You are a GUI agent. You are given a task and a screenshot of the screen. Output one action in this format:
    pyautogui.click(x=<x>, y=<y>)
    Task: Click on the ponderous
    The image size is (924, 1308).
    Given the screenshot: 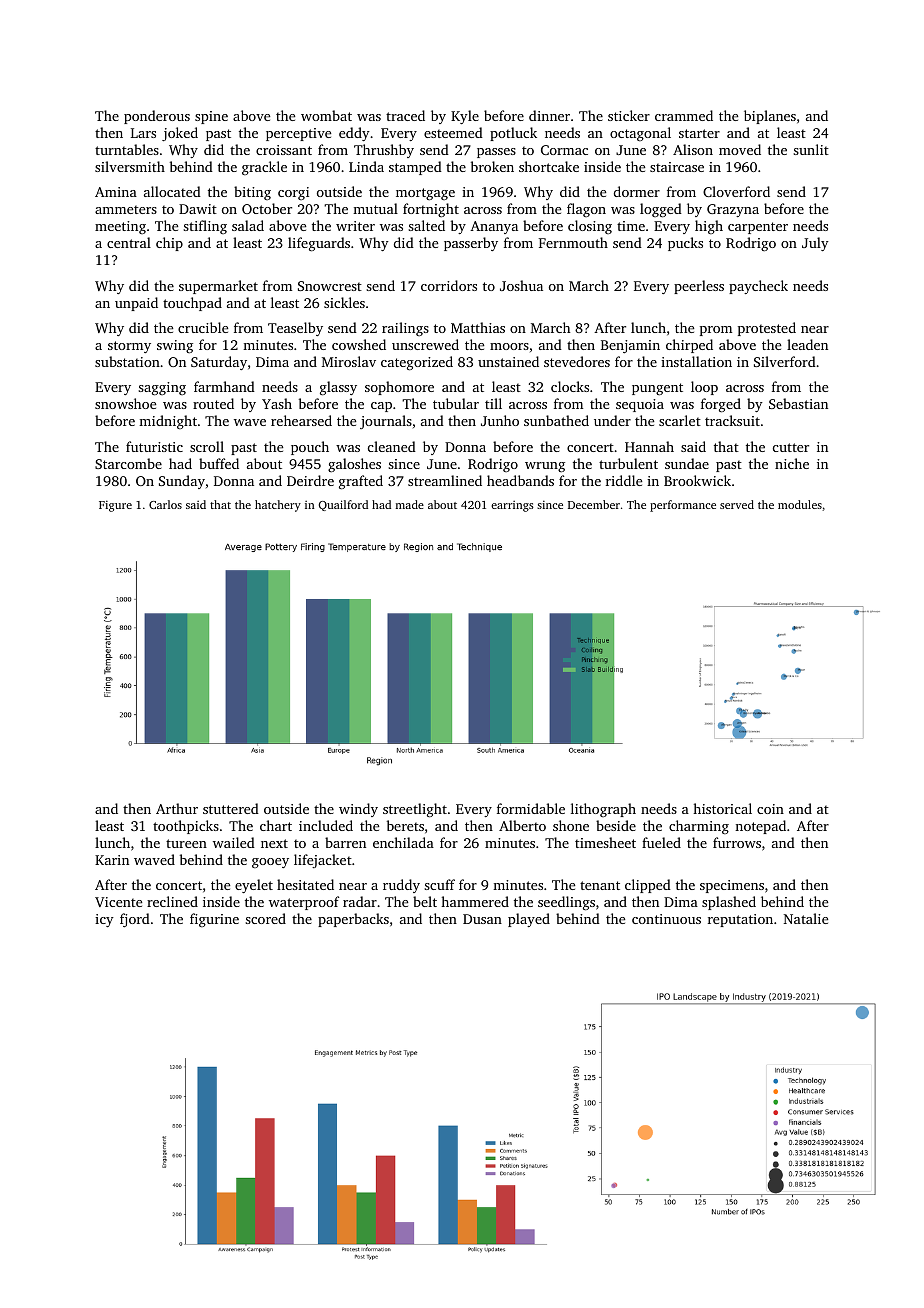 What is the action you would take?
    pyautogui.click(x=157, y=117)
